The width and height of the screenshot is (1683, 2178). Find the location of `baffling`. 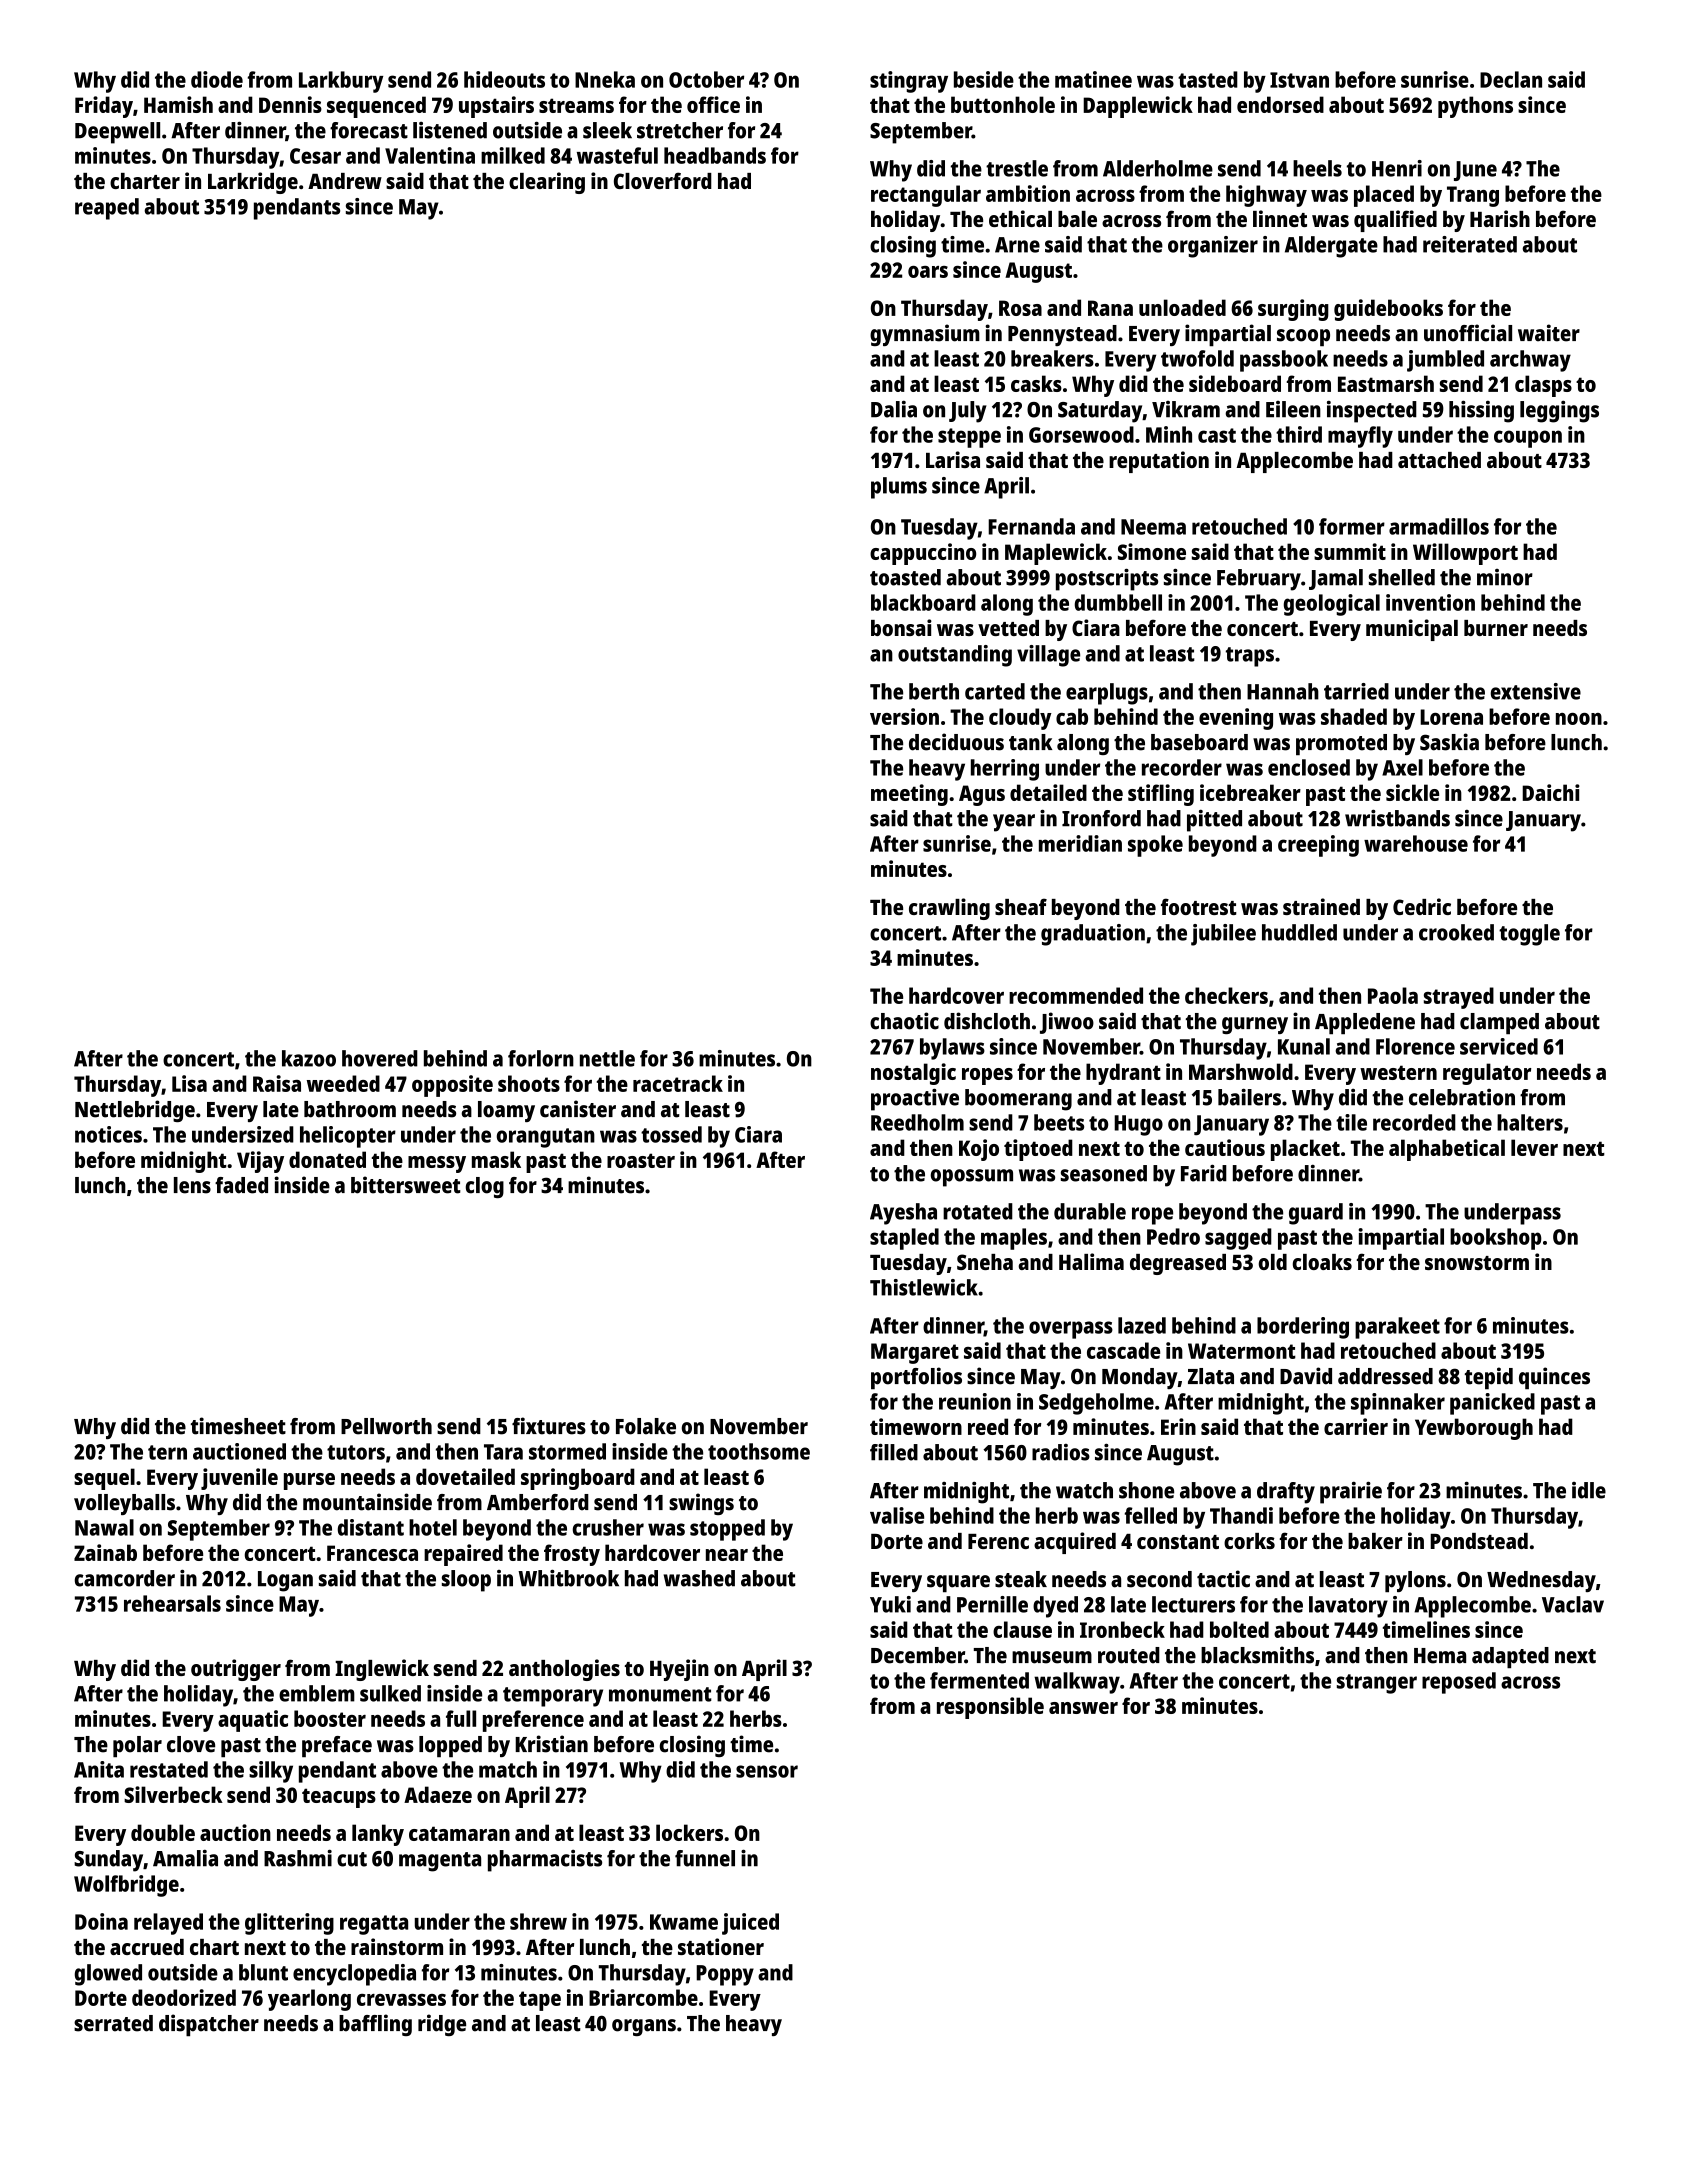

baffling is located at coordinates (375, 2025).
